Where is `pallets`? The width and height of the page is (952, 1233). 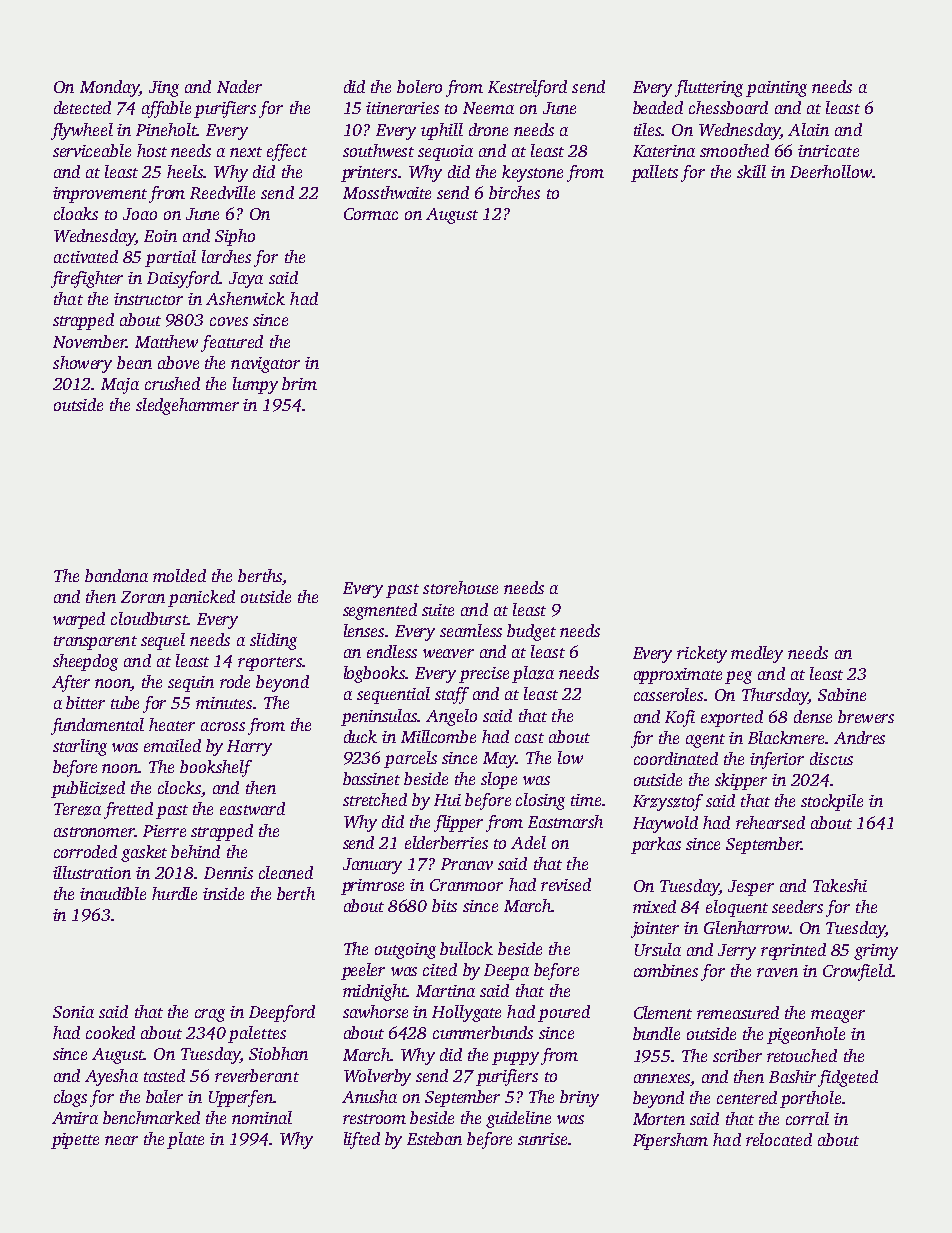 pallets is located at coordinates (654, 173).
